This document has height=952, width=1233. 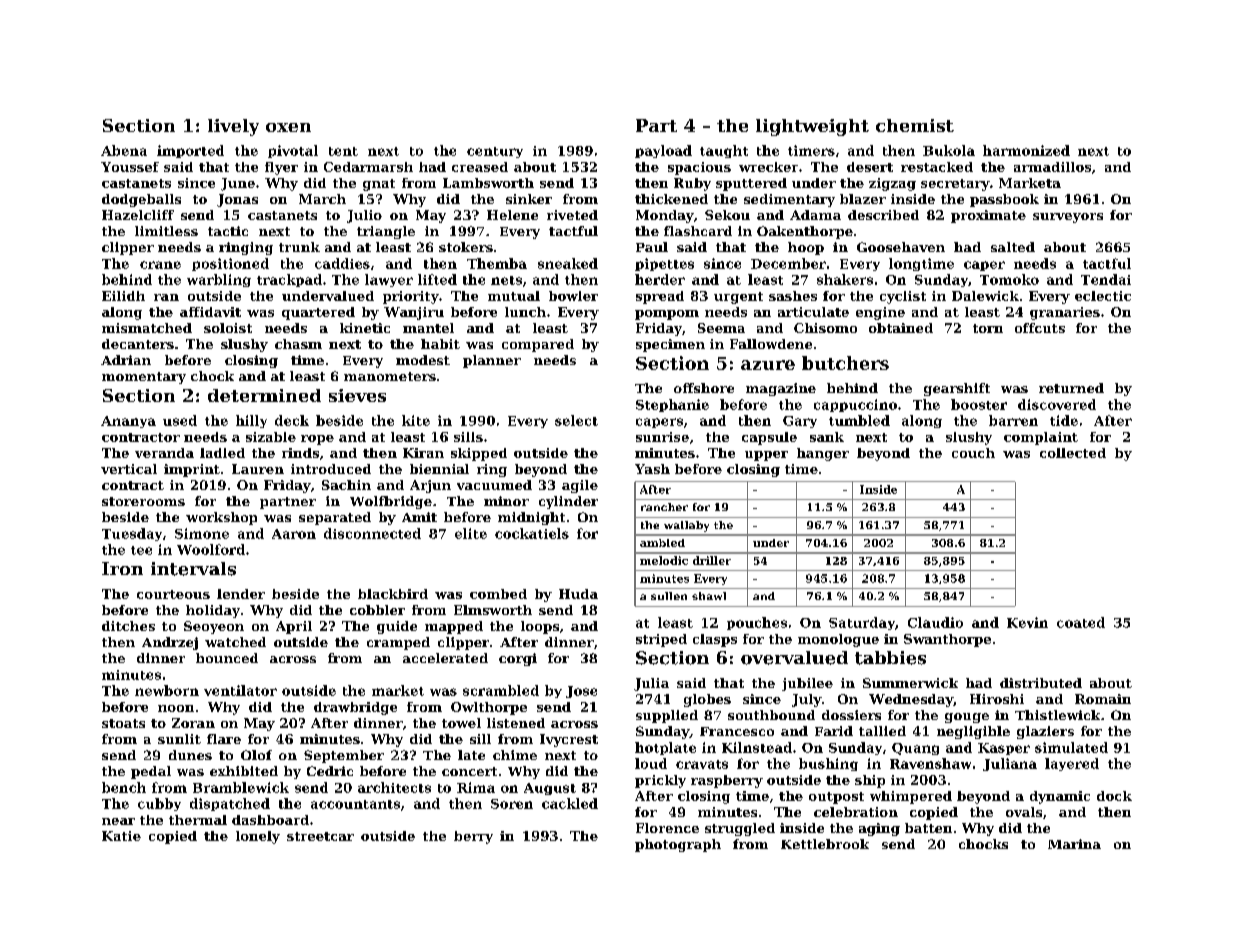 What do you see at coordinates (211, 549) in the document?
I see `Woolford` at bounding box center [211, 549].
